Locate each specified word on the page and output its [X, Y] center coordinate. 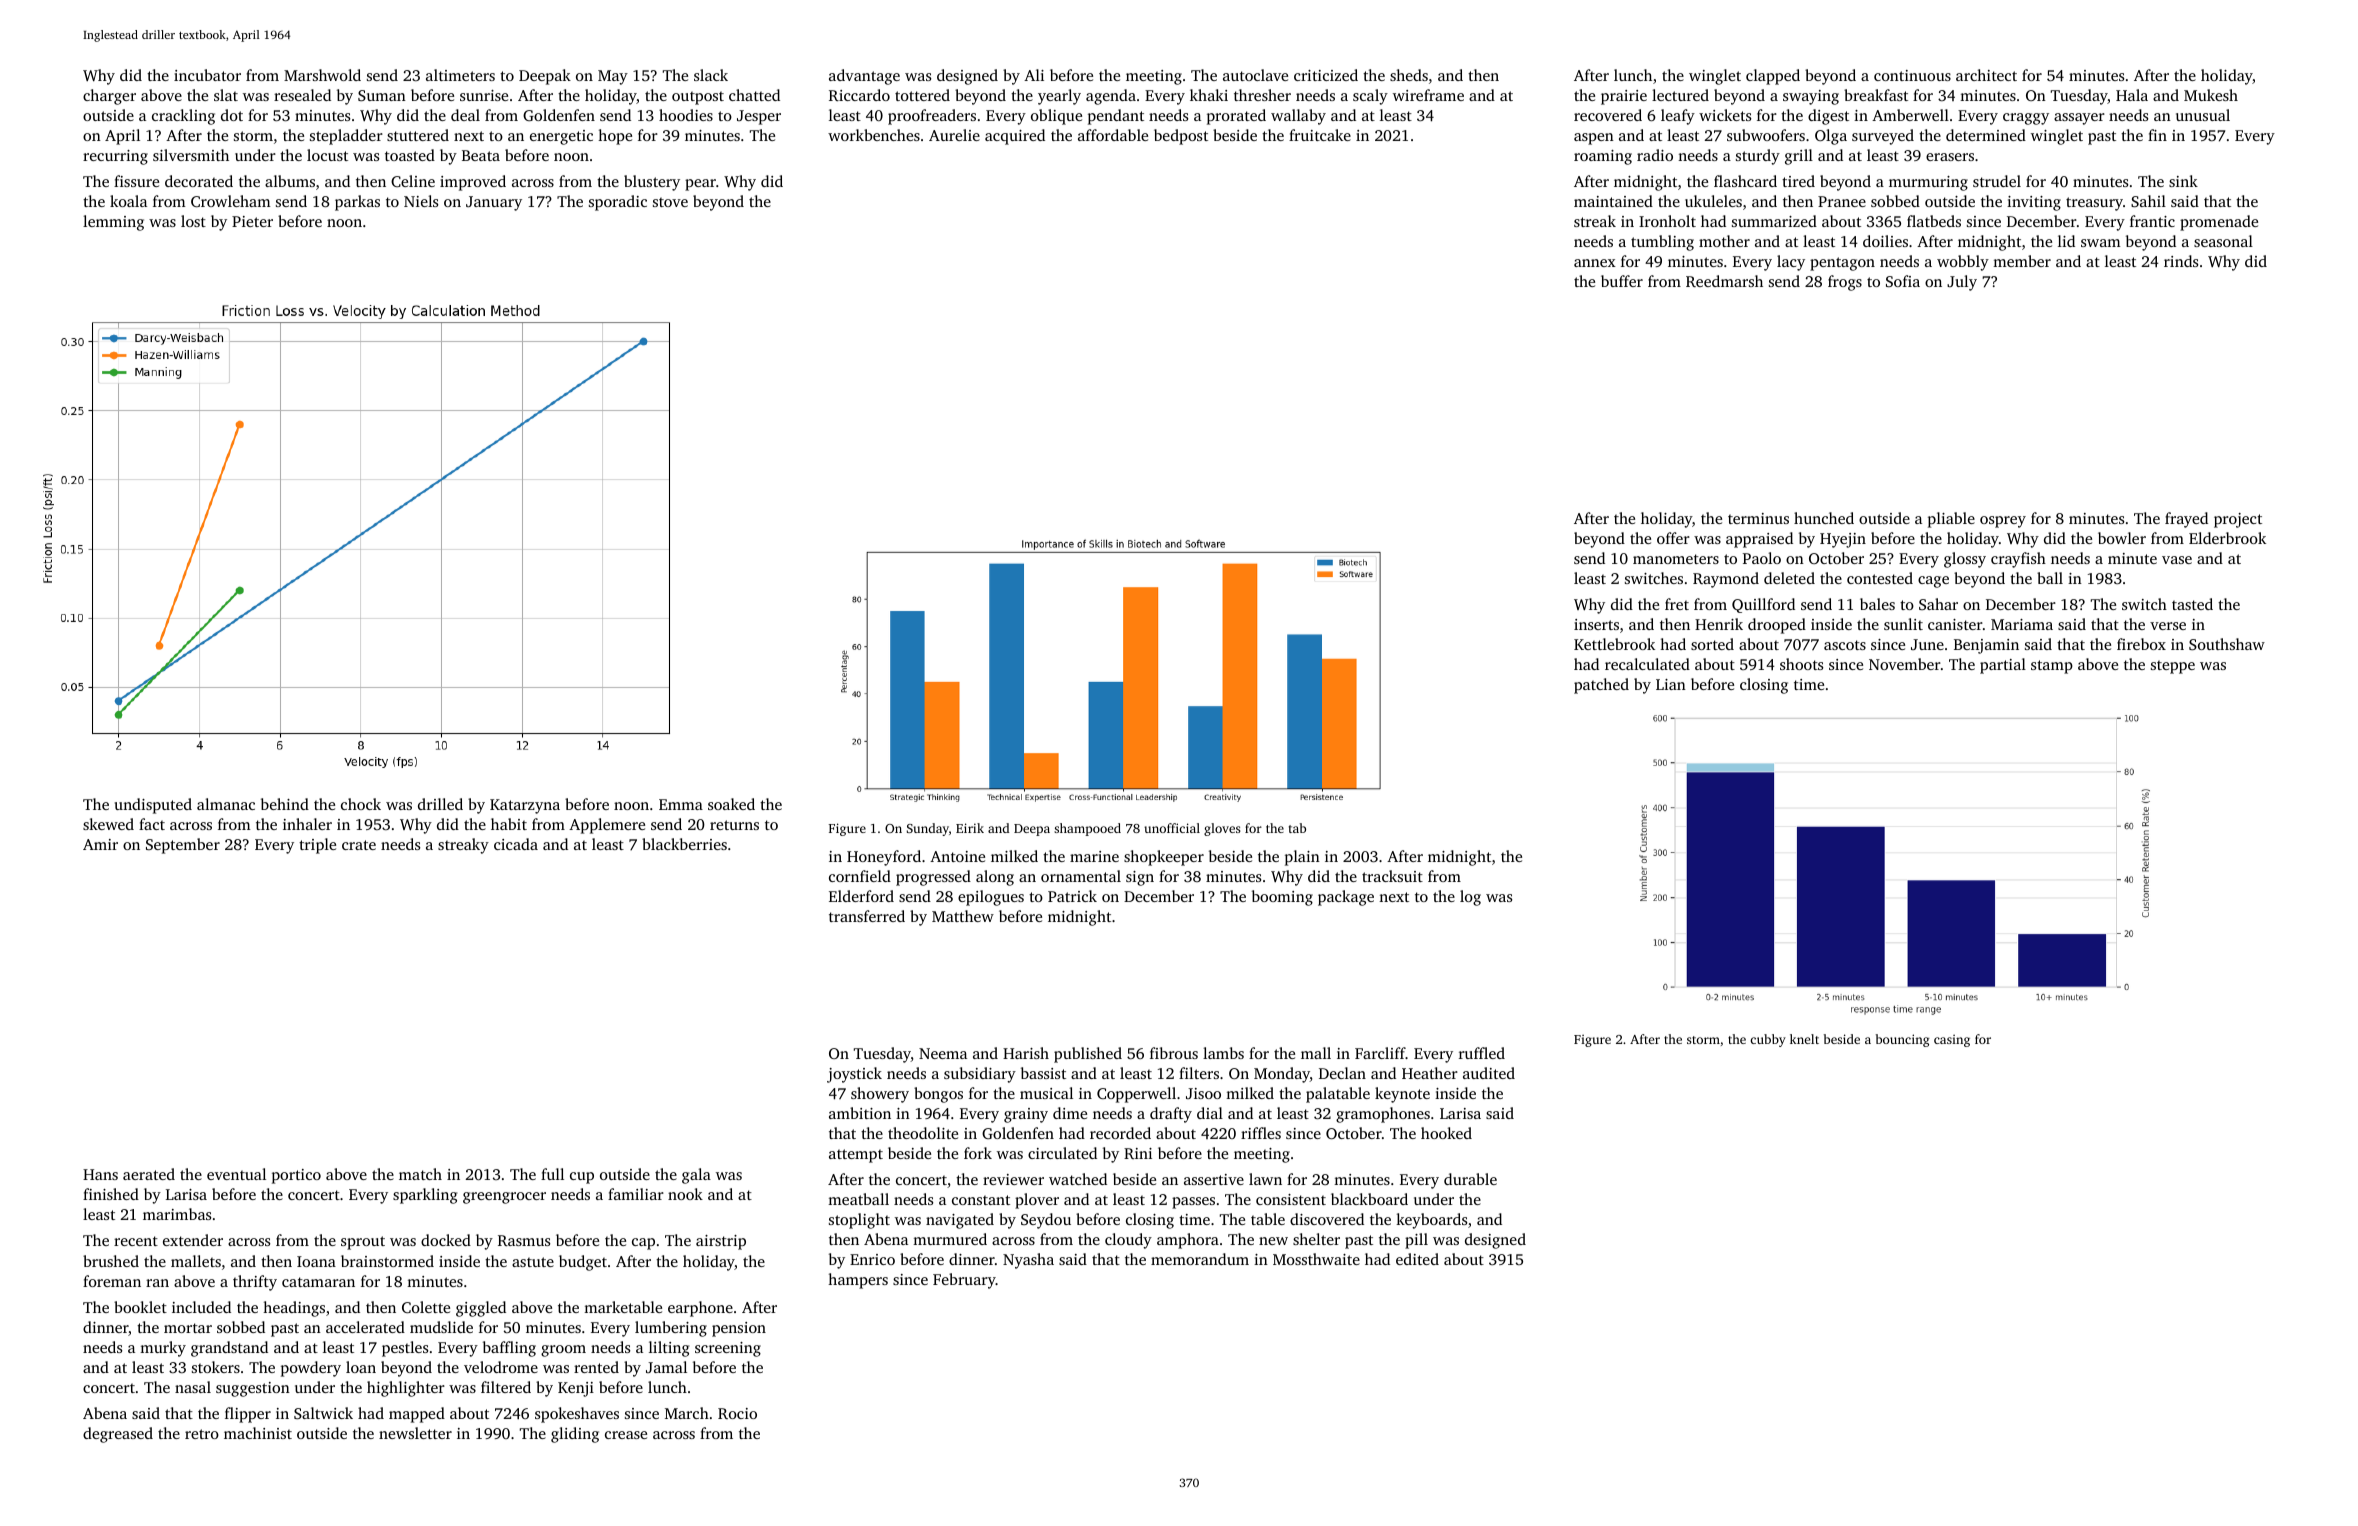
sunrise [484, 95]
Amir [100, 844]
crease [626, 1435]
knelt [1804, 1039]
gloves [1222, 829]
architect [1986, 75]
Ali [1034, 75]
